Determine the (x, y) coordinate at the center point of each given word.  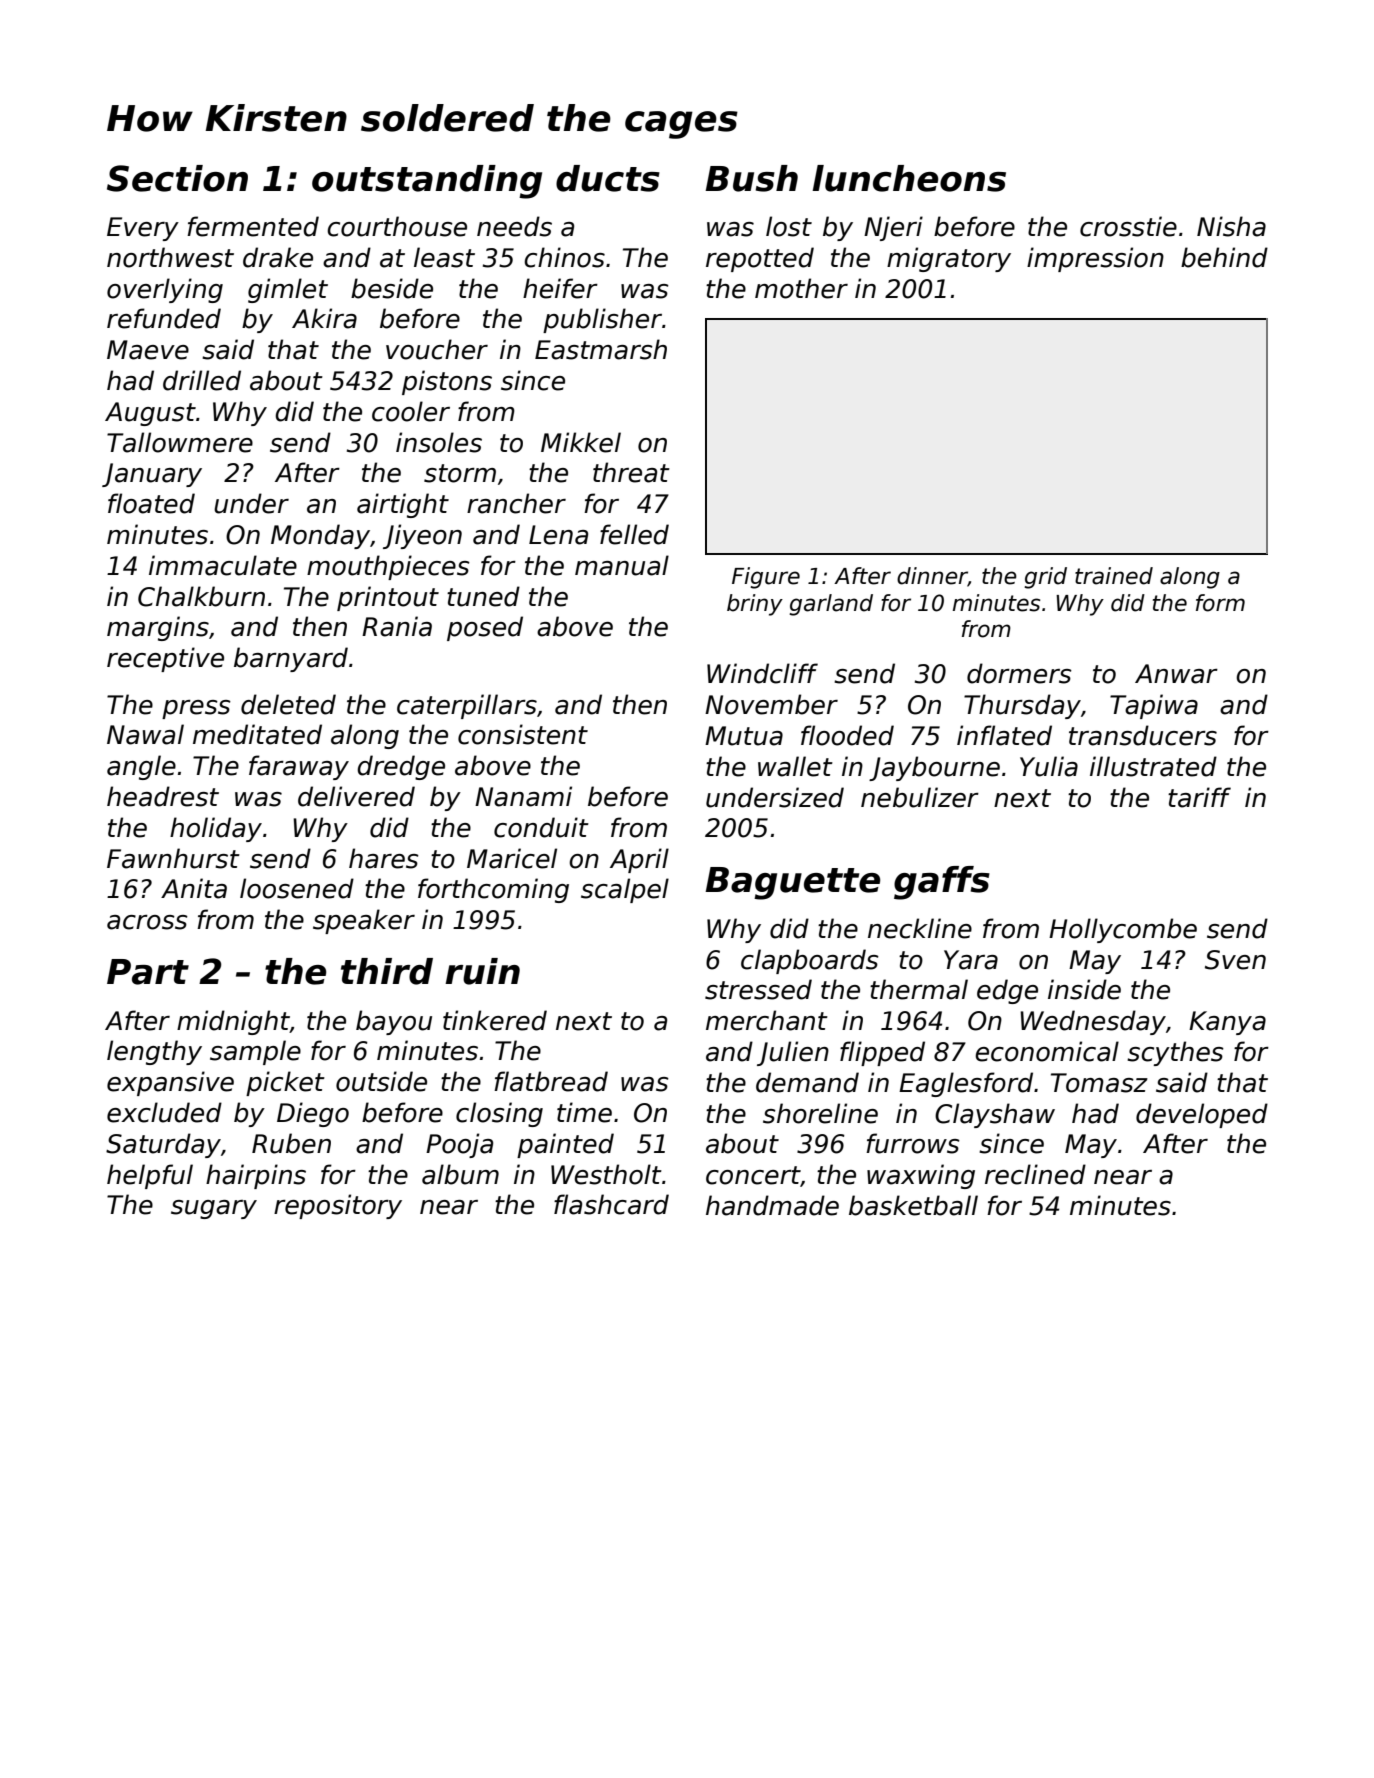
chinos (564, 257)
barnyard (291, 659)
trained (1114, 576)
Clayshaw (995, 1115)
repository (338, 1206)
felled (634, 534)
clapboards (810, 961)
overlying (165, 290)
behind (1224, 257)
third (387, 971)
